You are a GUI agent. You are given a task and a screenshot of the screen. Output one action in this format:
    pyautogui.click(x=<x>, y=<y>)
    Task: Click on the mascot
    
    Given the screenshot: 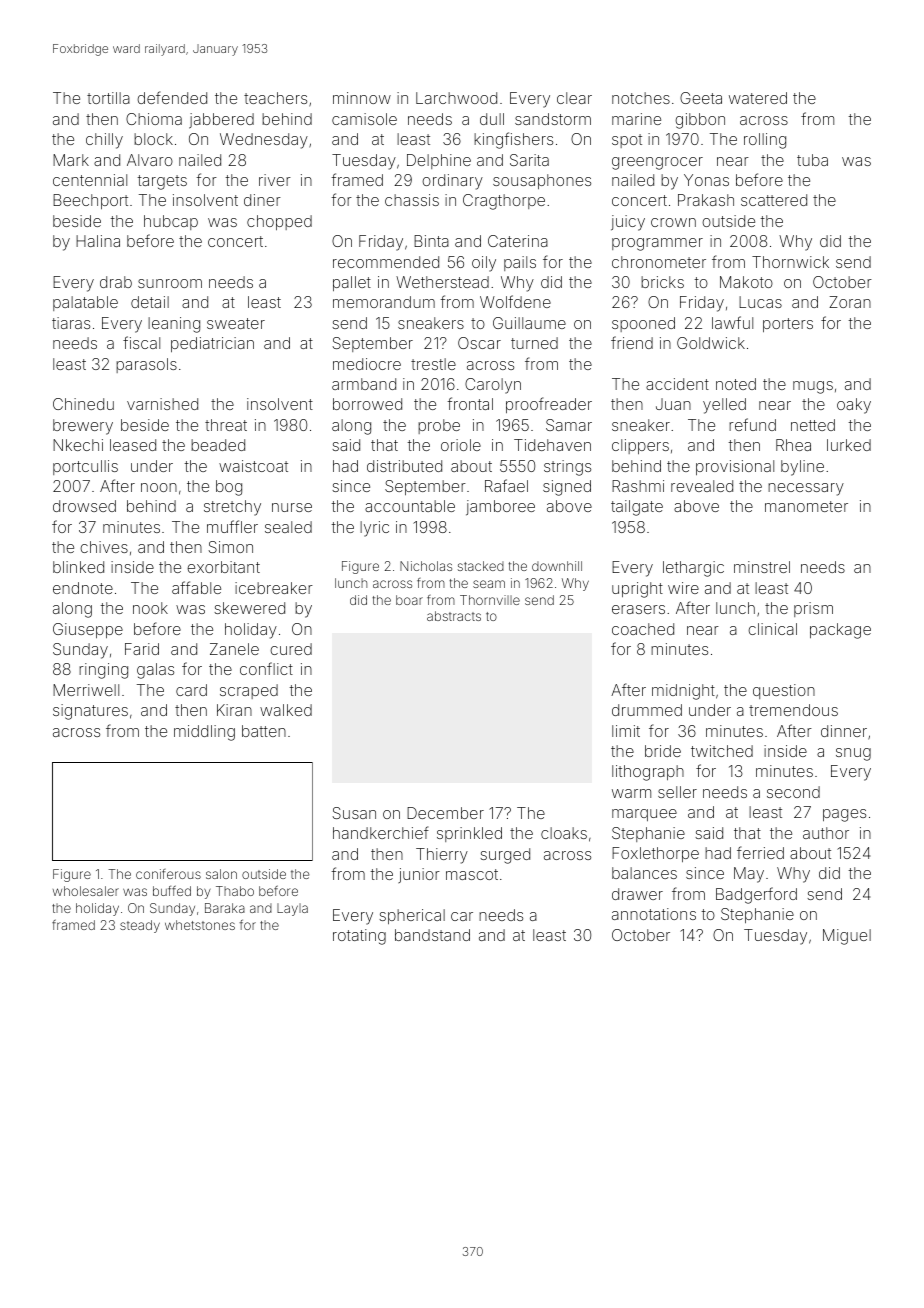 What is the action you would take?
    pyautogui.click(x=472, y=874)
